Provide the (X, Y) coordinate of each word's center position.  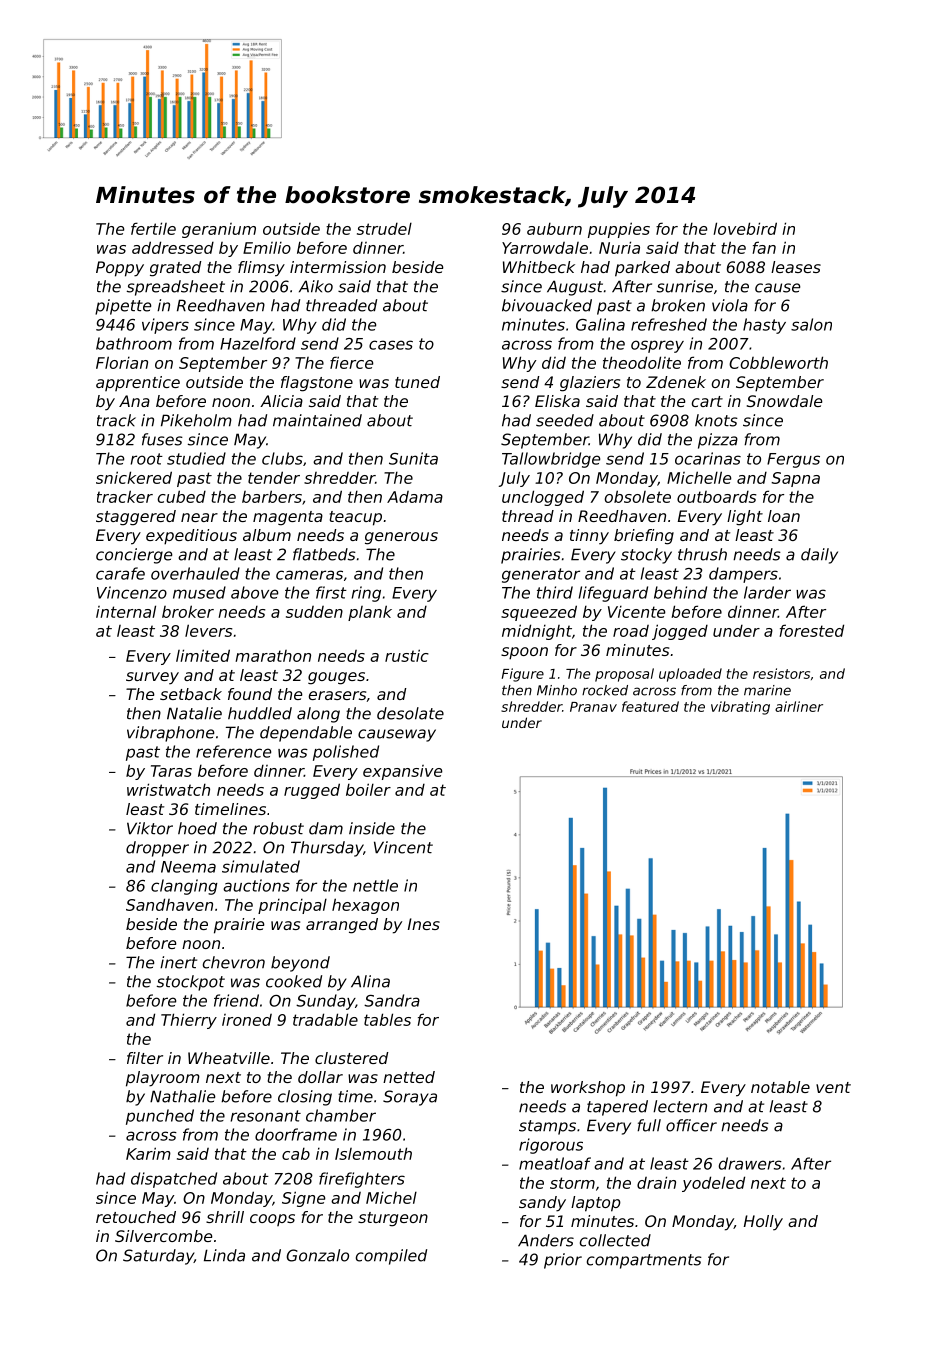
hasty (764, 326)
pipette (123, 307)
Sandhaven (169, 904)
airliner (799, 706)
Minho (557, 690)
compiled (391, 1257)
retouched (136, 1217)
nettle (375, 885)
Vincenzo (132, 592)
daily (819, 556)
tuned (417, 382)
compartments (644, 1261)
